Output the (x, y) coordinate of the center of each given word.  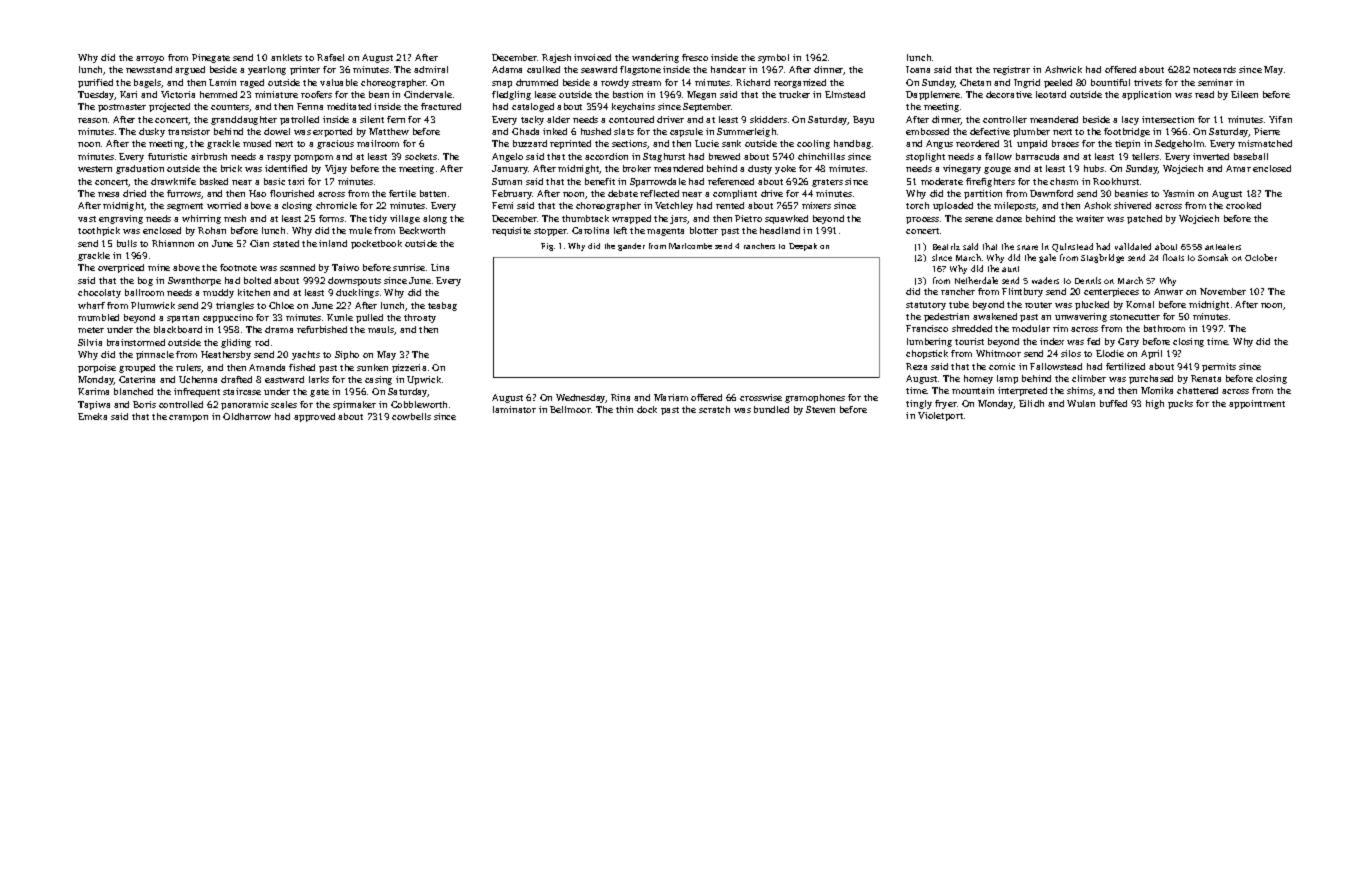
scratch (714, 409)
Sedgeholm (1179, 144)
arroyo (150, 59)
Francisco (927, 328)
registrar (1011, 70)
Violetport (940, 416)
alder (558, 119)
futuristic (167, 156)
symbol (773, 58)
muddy (218, 293)
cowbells (411, 416)
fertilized (1125, 366)
